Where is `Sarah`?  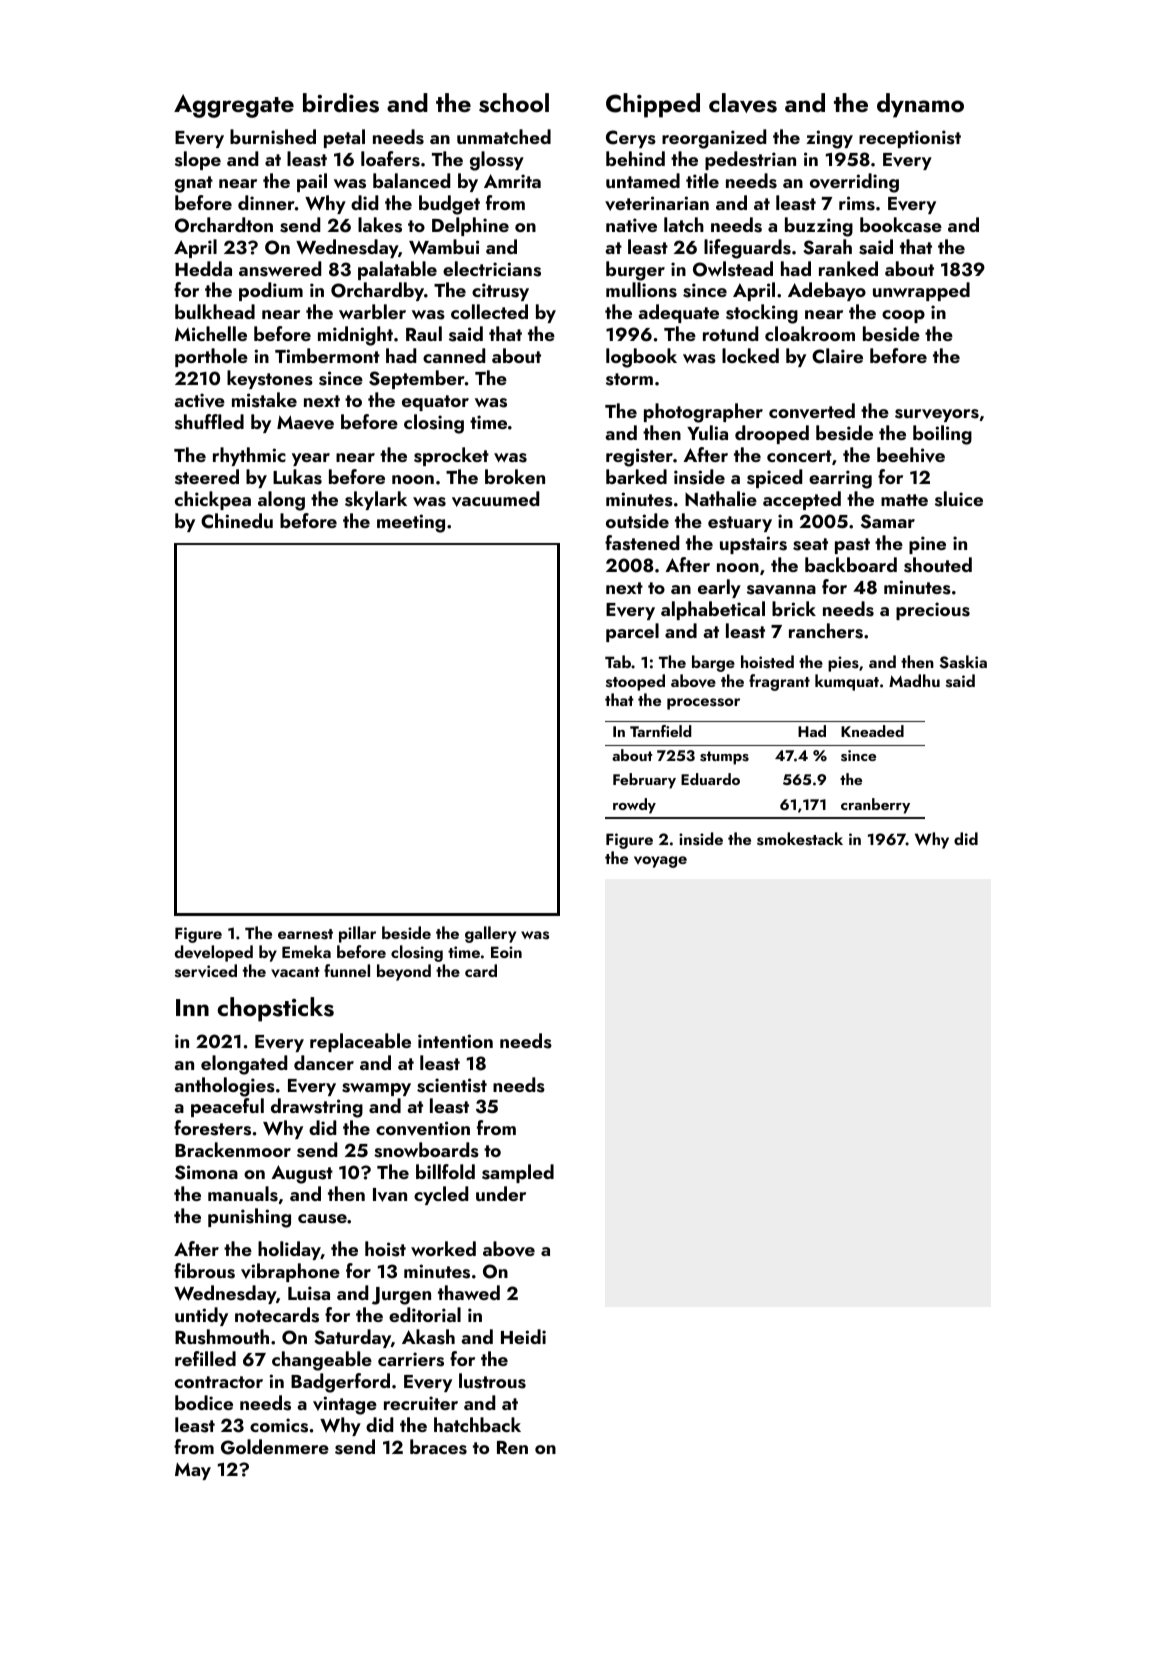
Sarah is located at coordinates (827, 247).
